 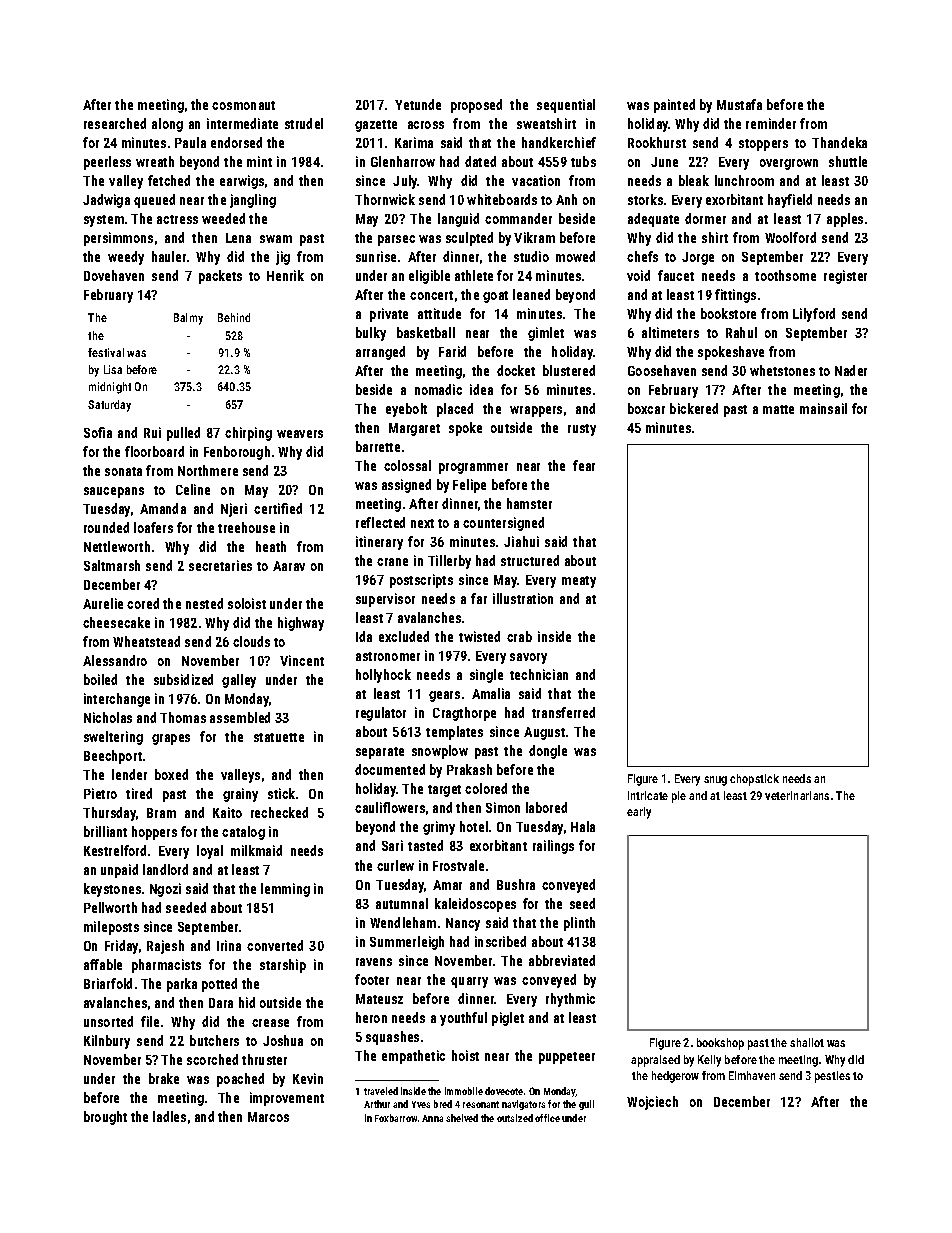 What do you see at coordinates (229, 945) in the page?
I see `Irina` at bounding box center [229, 945].
